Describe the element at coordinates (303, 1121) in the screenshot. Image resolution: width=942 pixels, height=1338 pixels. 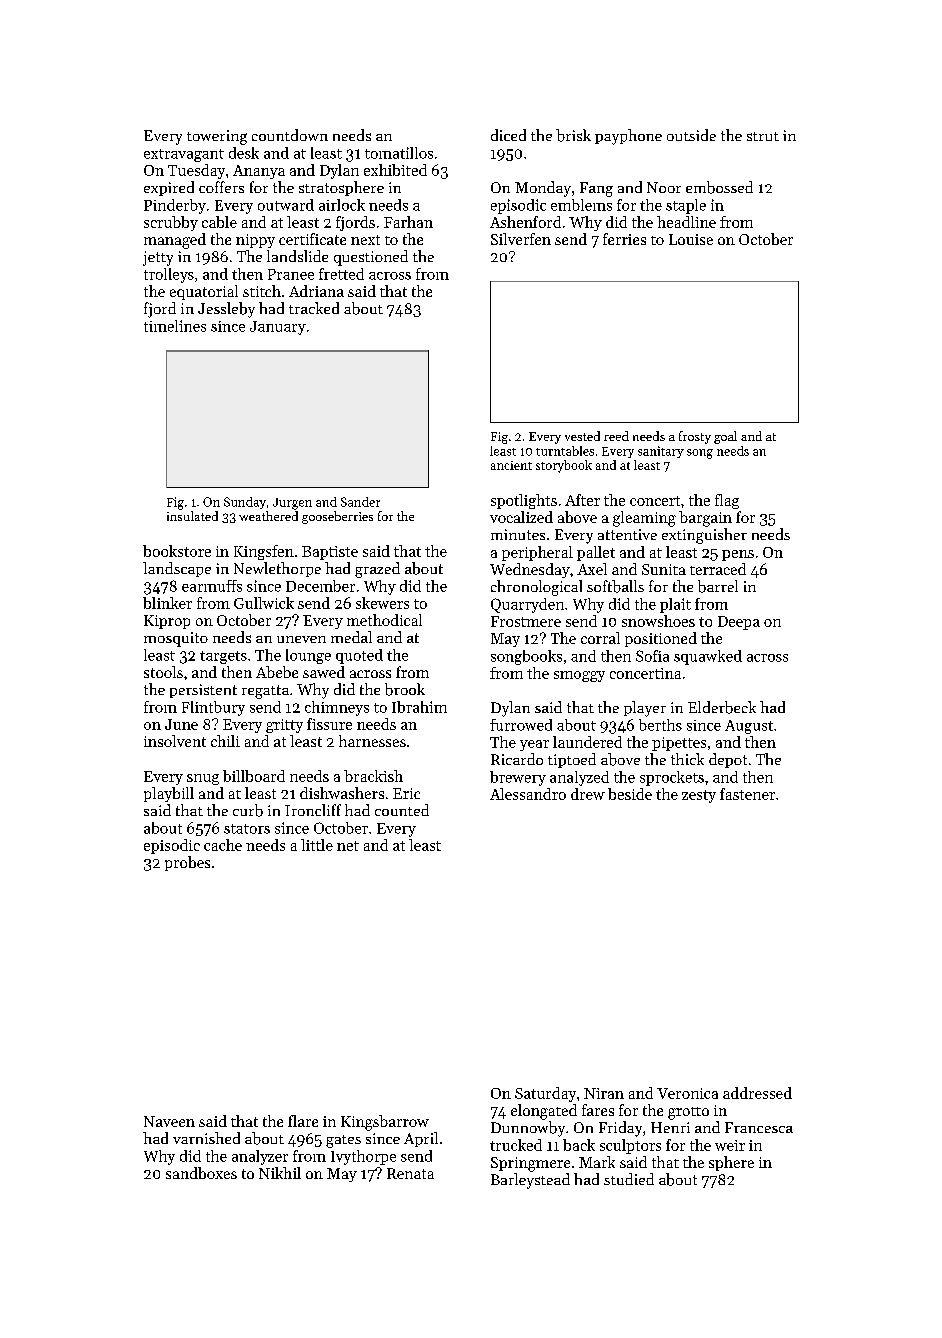
I see `flare` at that location.
